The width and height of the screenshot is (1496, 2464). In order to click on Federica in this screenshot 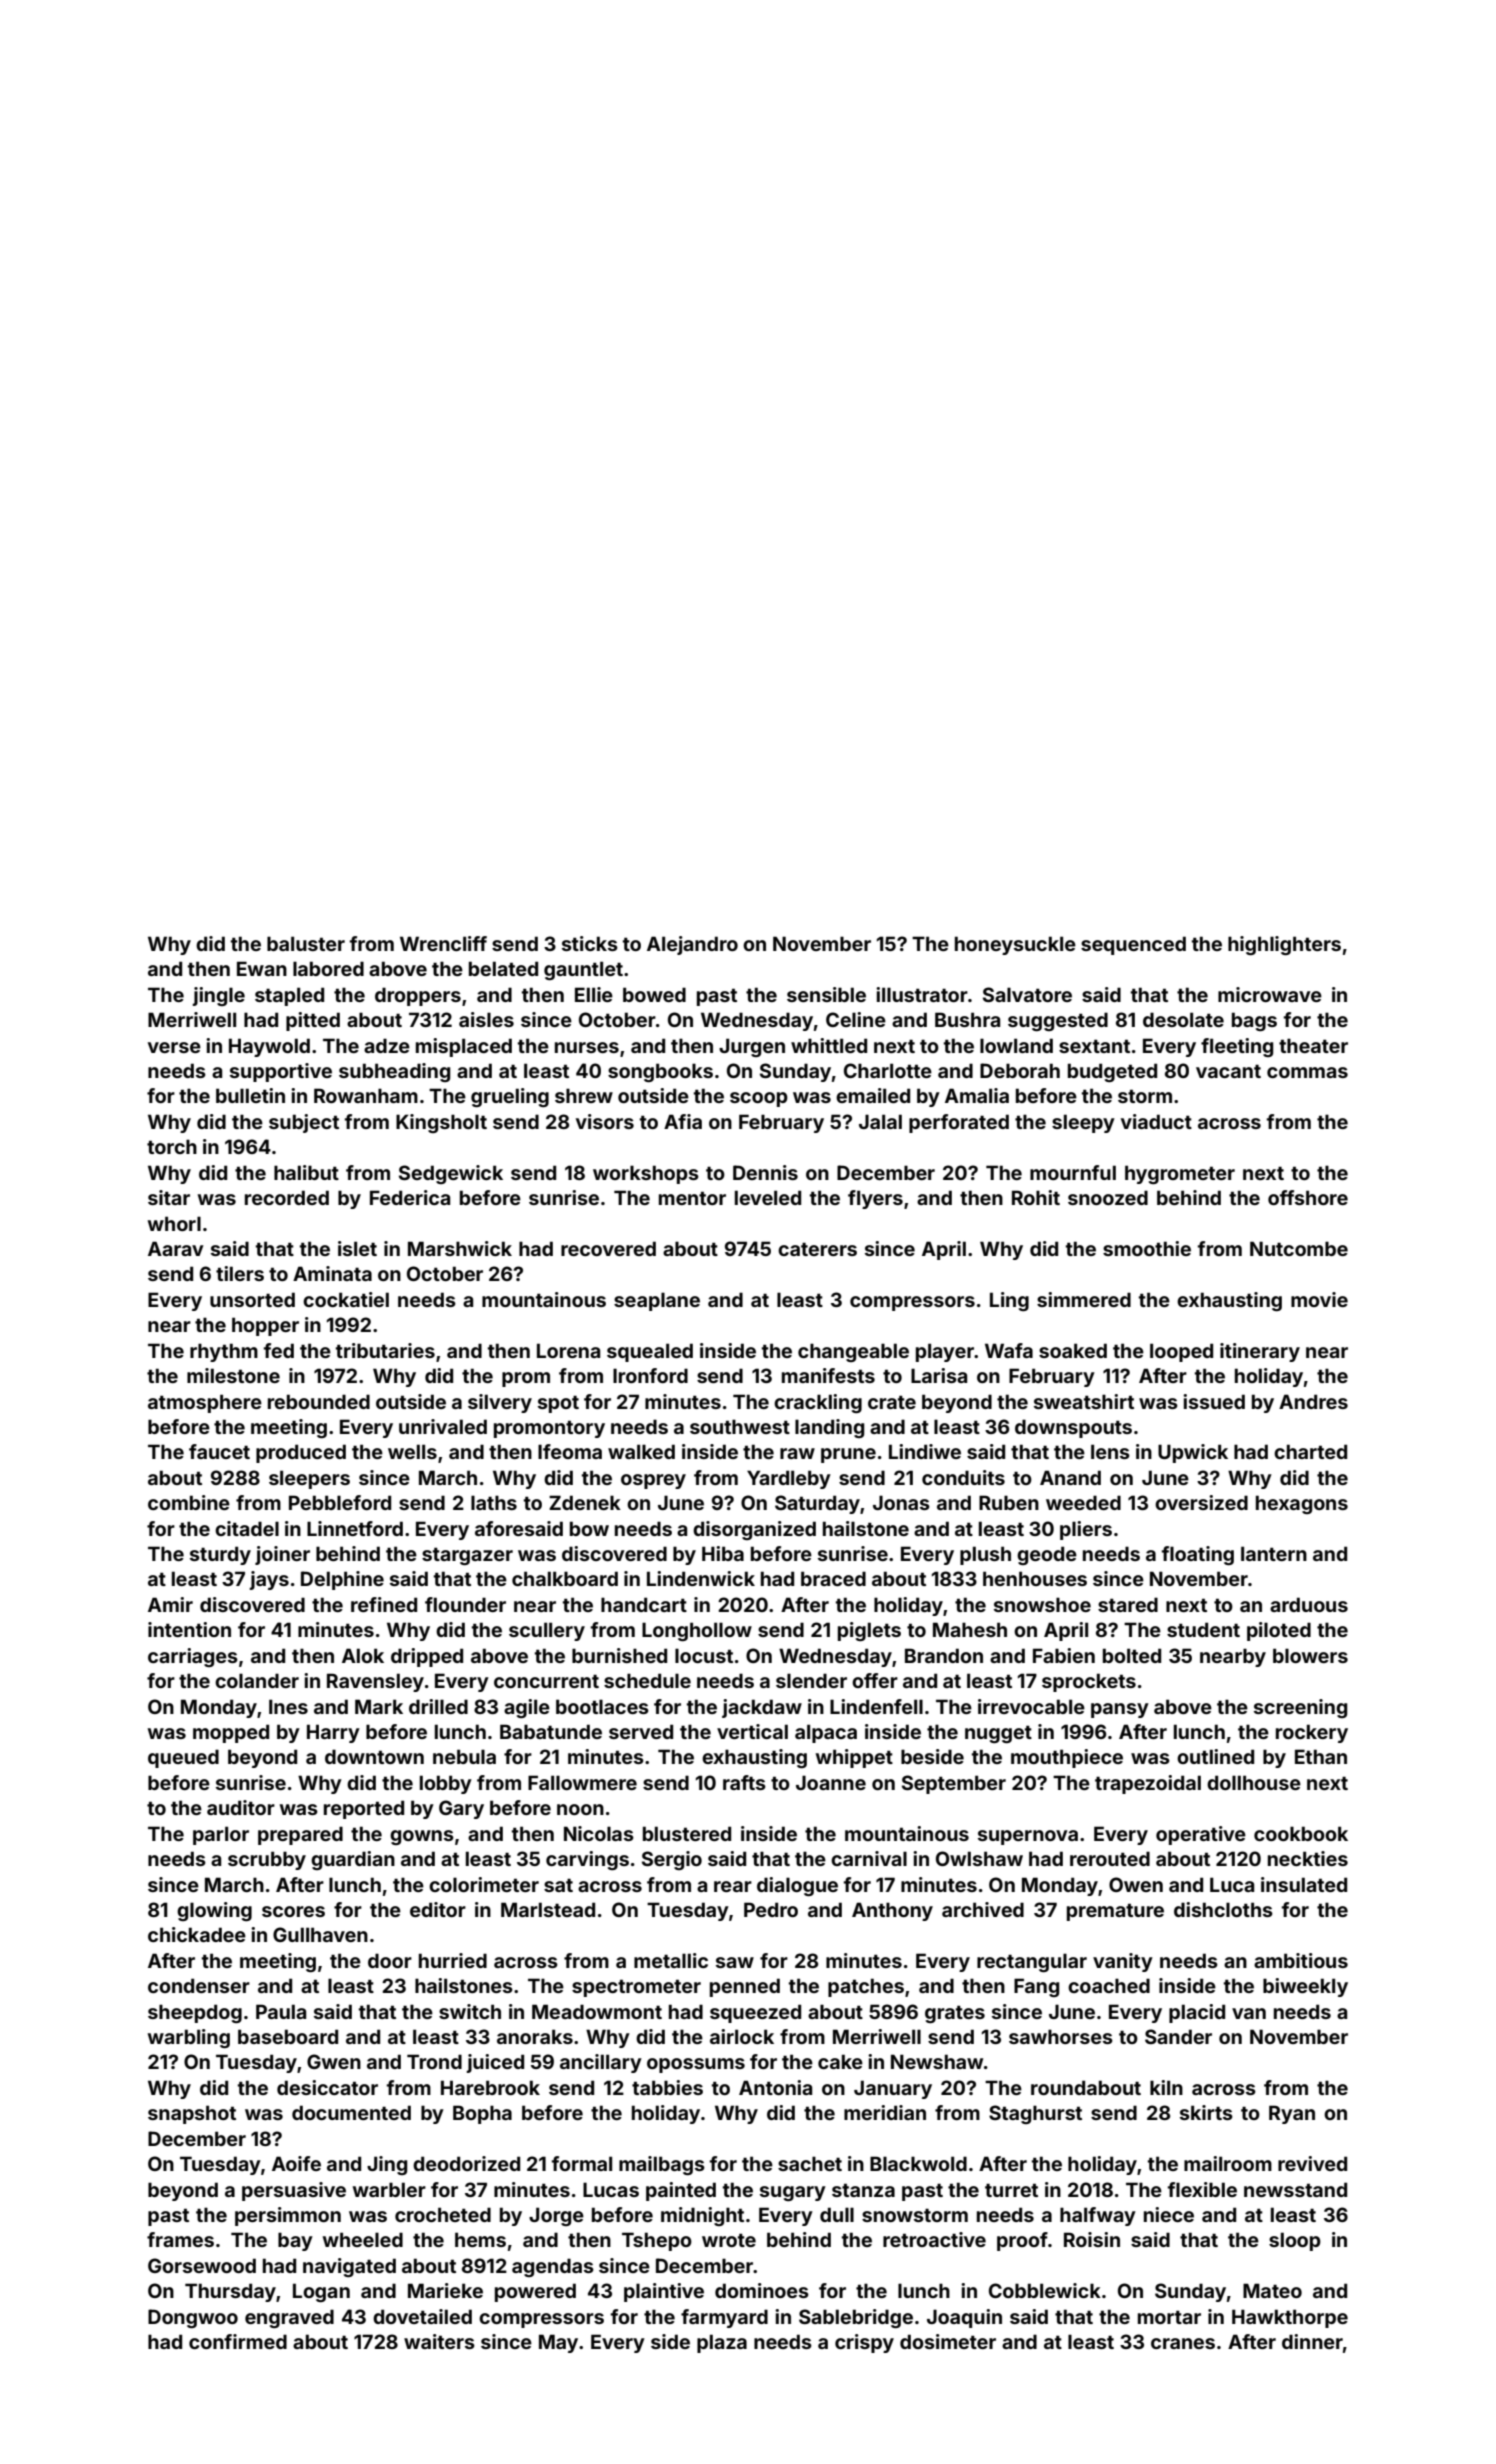, I will do `click(410, 1197)`.
